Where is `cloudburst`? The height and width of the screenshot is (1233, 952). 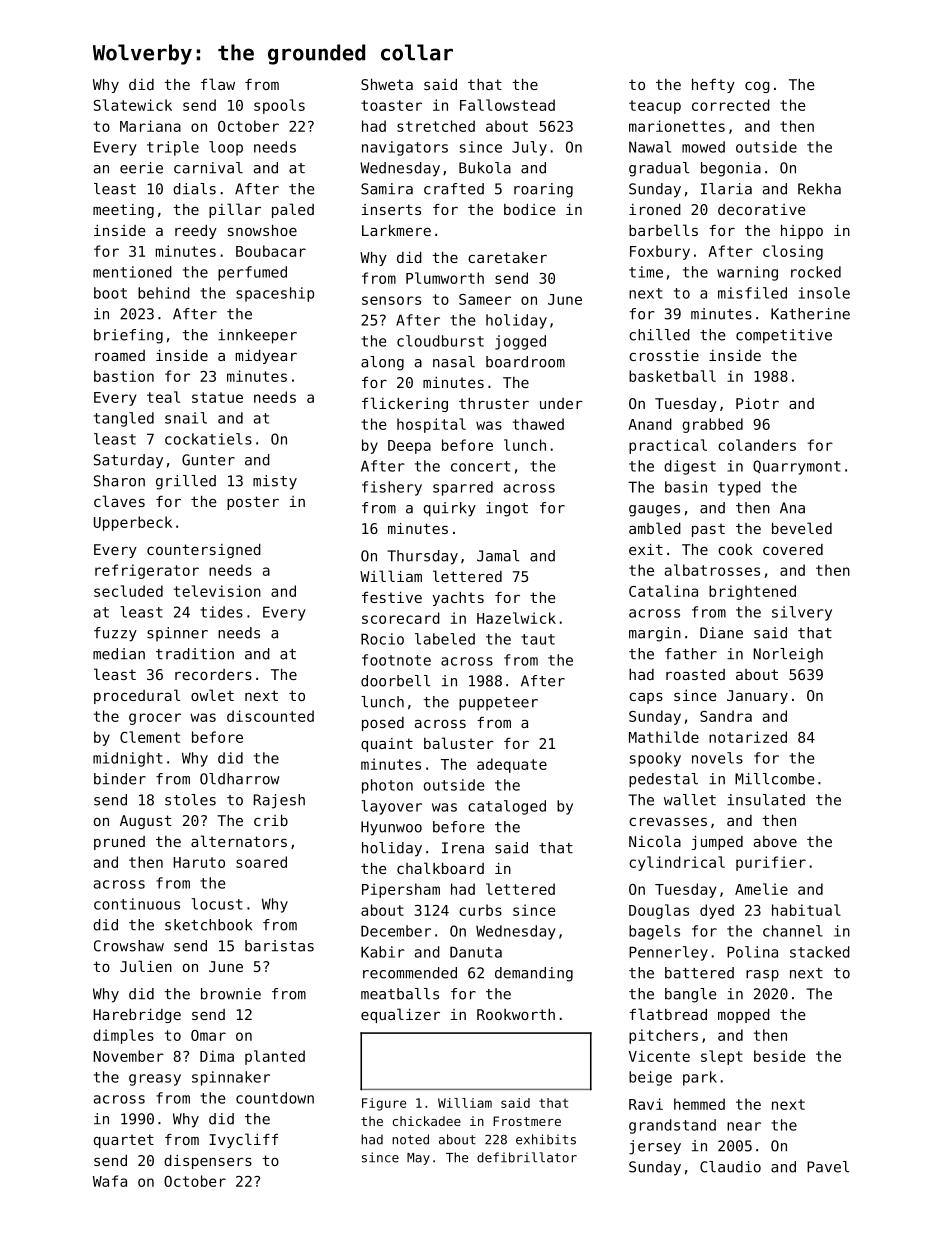
cloudburst is located at coordinates (440, 341).
